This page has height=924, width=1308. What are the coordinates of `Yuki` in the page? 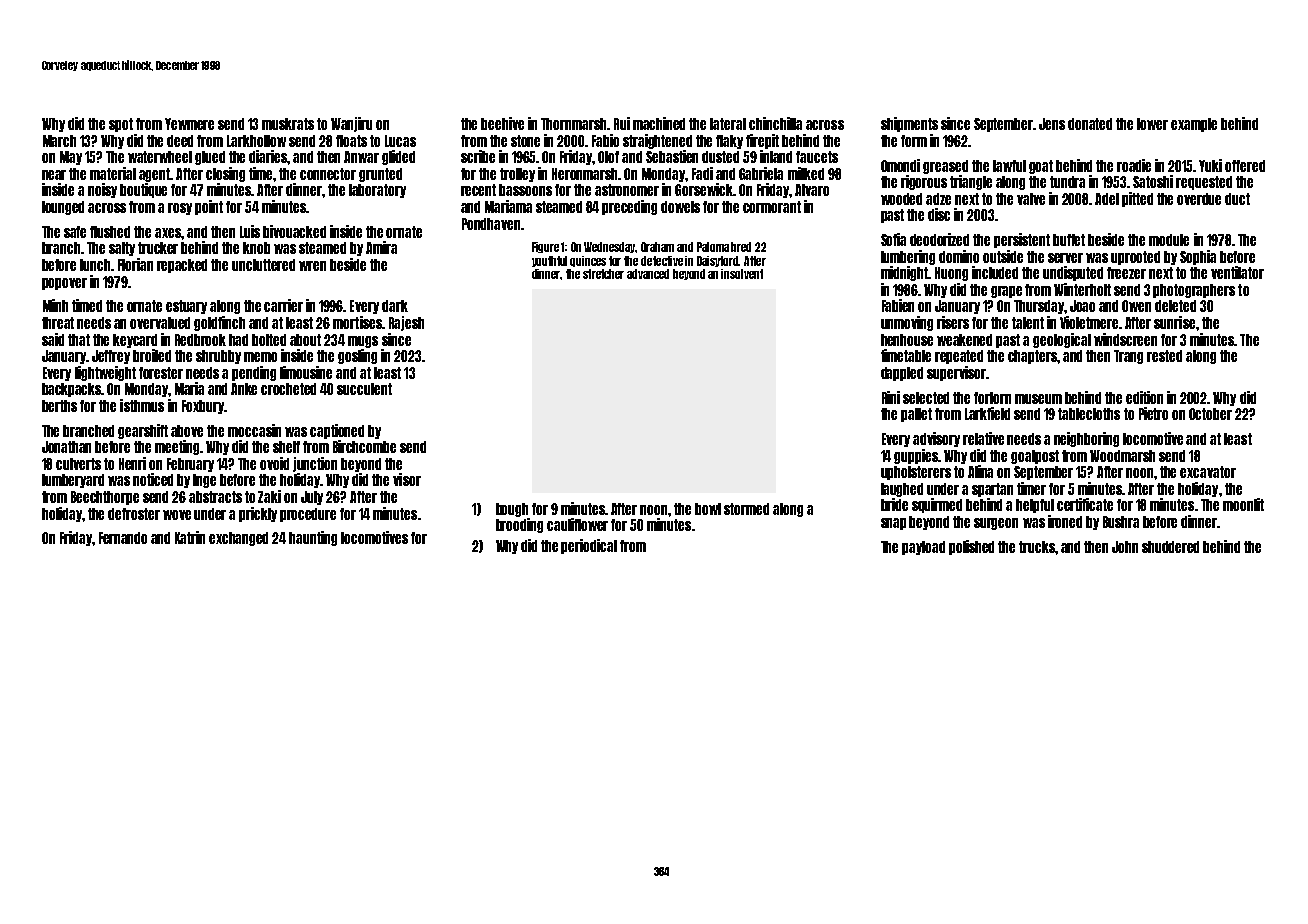 It's located at (1210, 165).
